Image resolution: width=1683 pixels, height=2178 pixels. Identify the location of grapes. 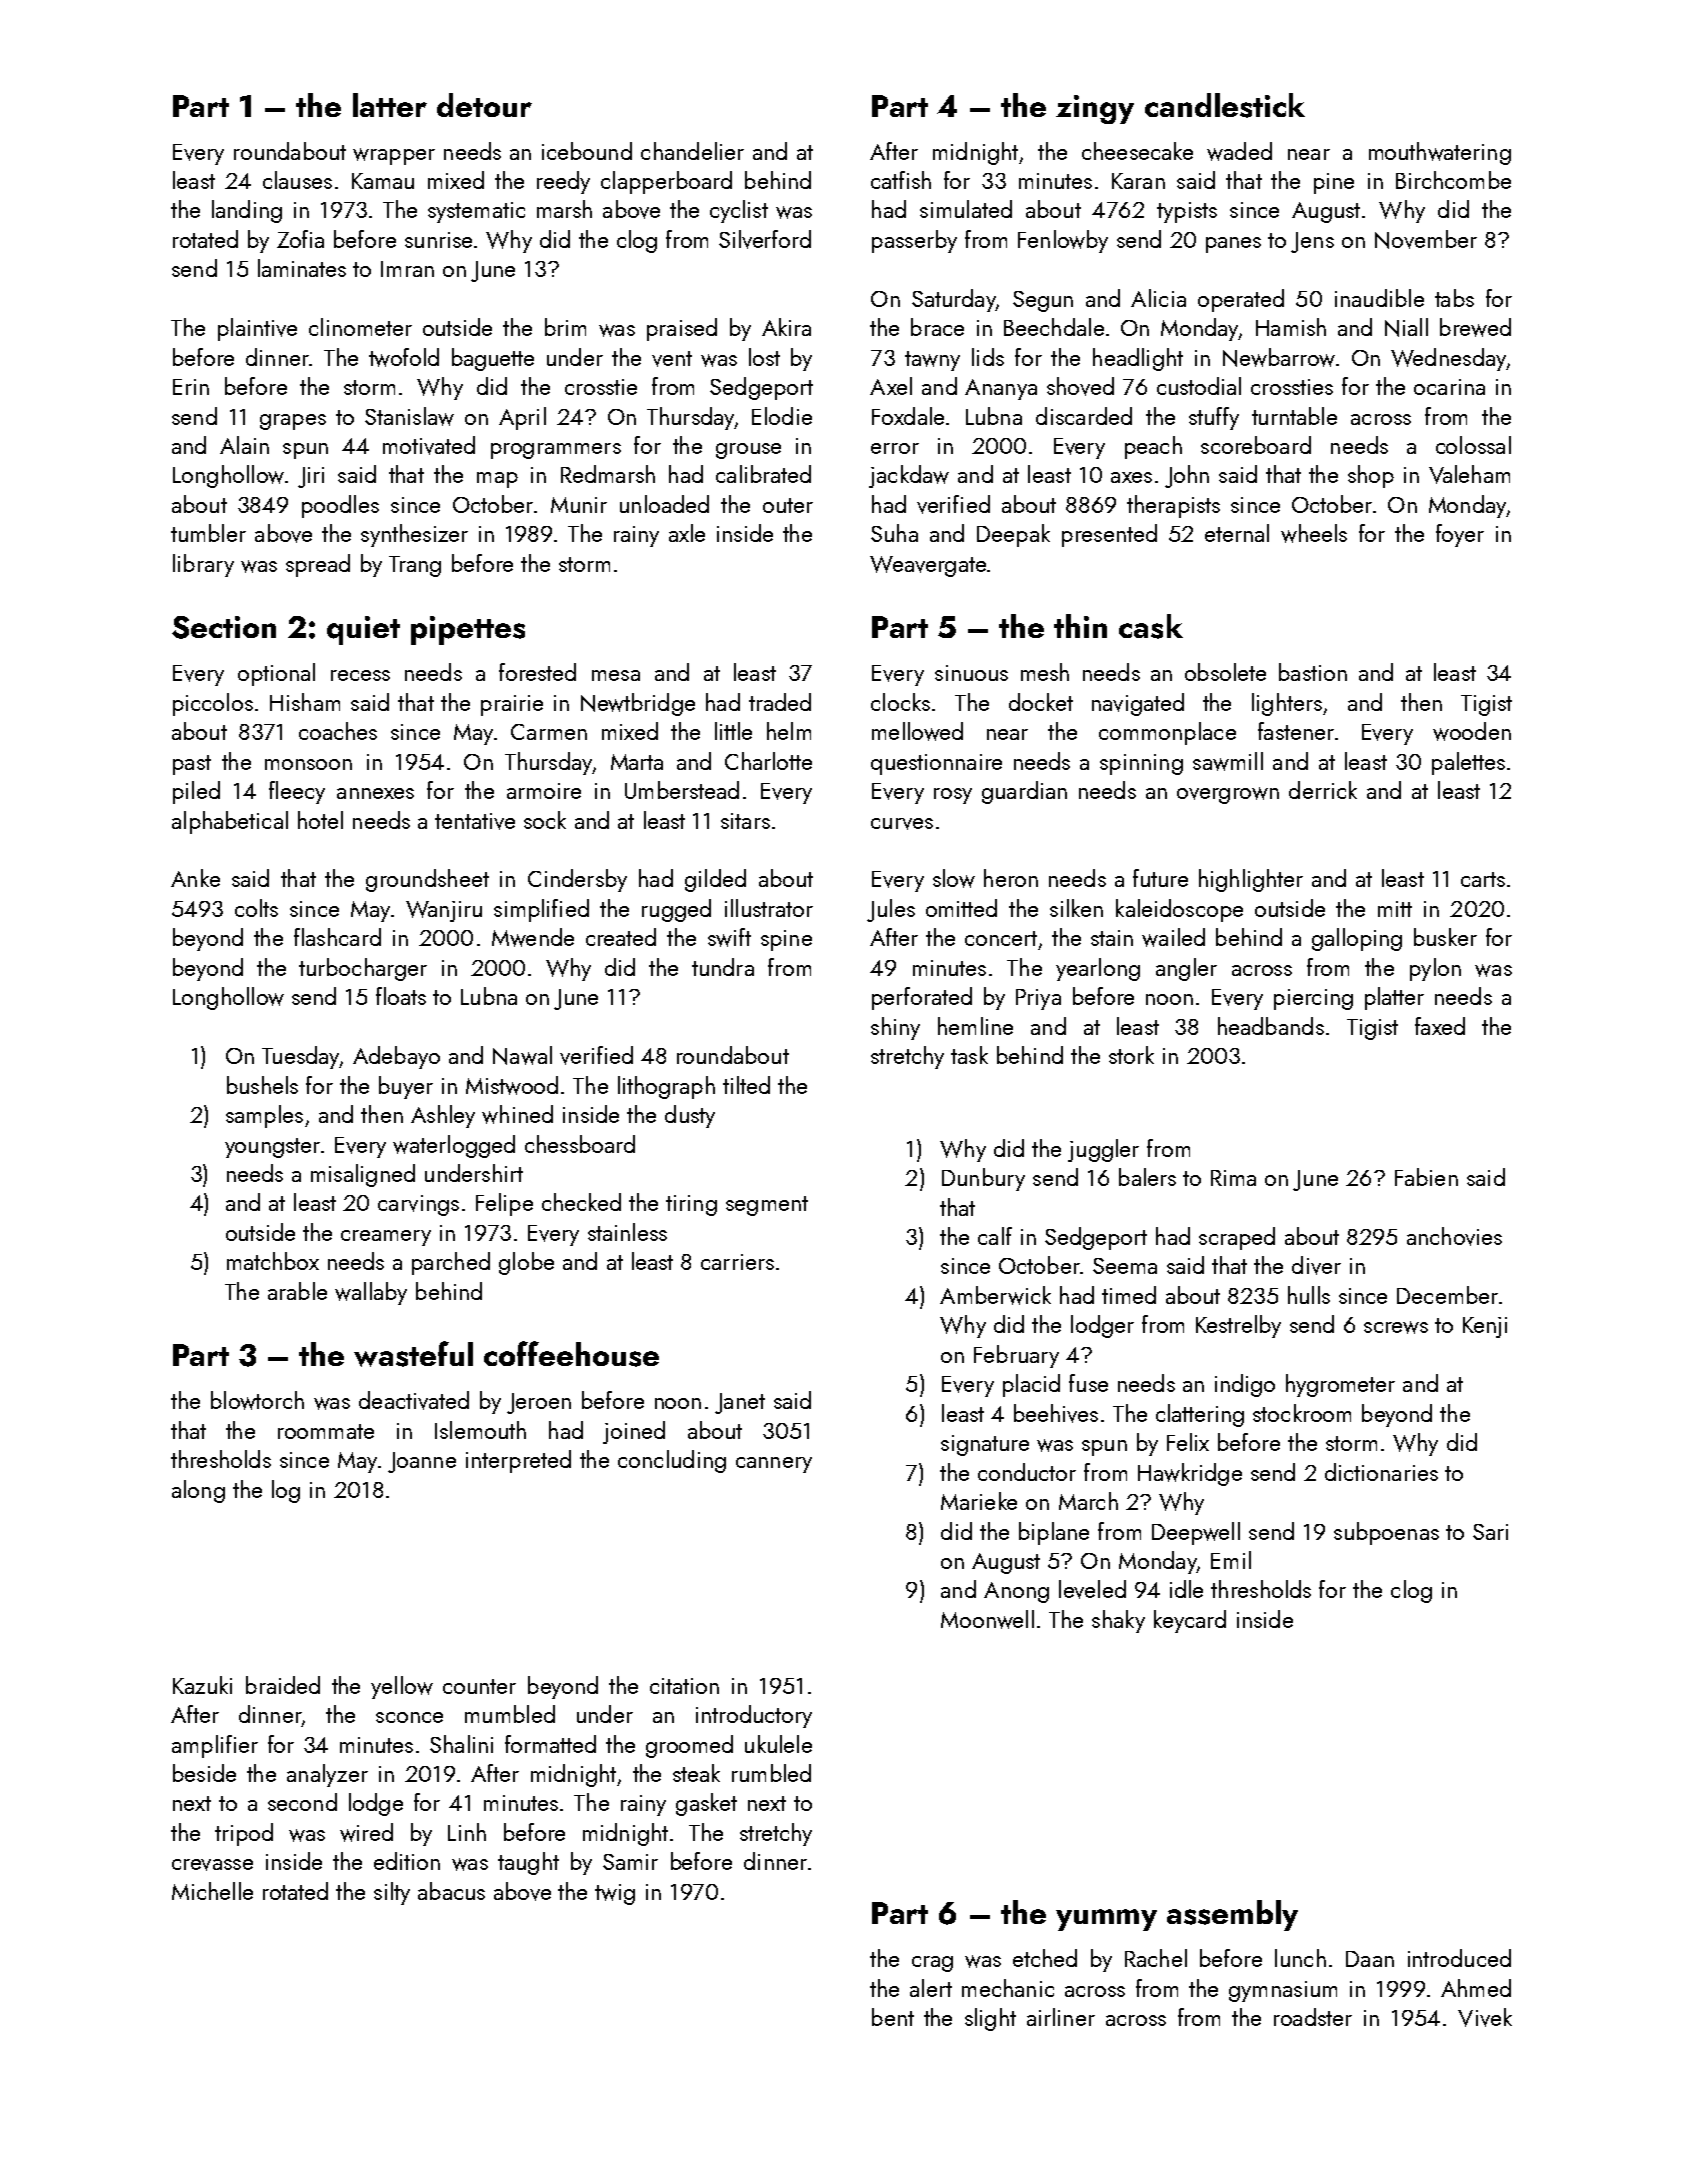
(293, 422).
